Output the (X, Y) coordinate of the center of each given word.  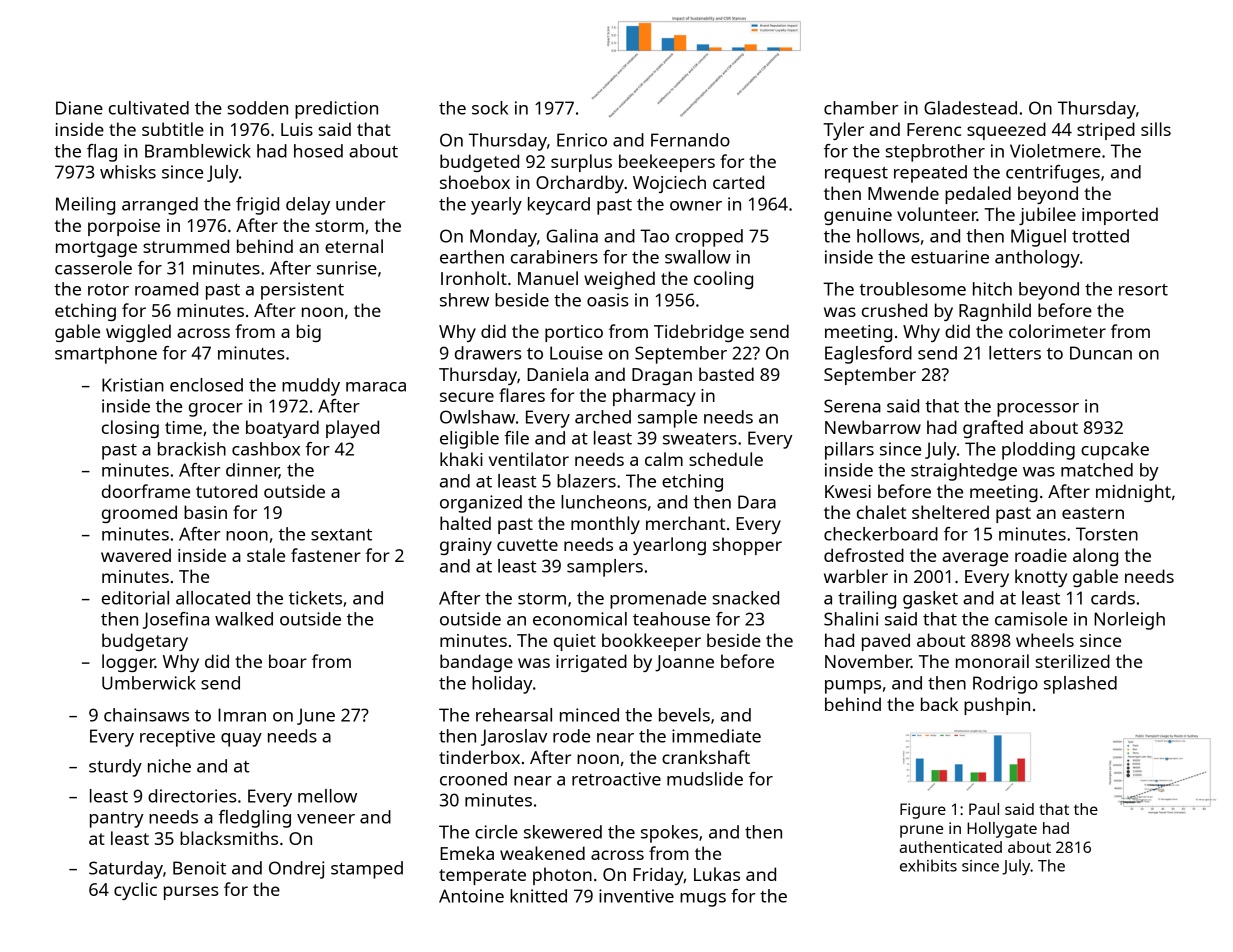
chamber (861, 108)
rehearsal (514, 715)
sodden (257, 108)
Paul (984, 809)
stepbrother (935, 153)
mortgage (96, 249)
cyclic (135, 891)
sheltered (950, 512)
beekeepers (667, 163)
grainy (466, 546)
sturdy (115, 768)
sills (1156, 129)
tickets (315, 598)
